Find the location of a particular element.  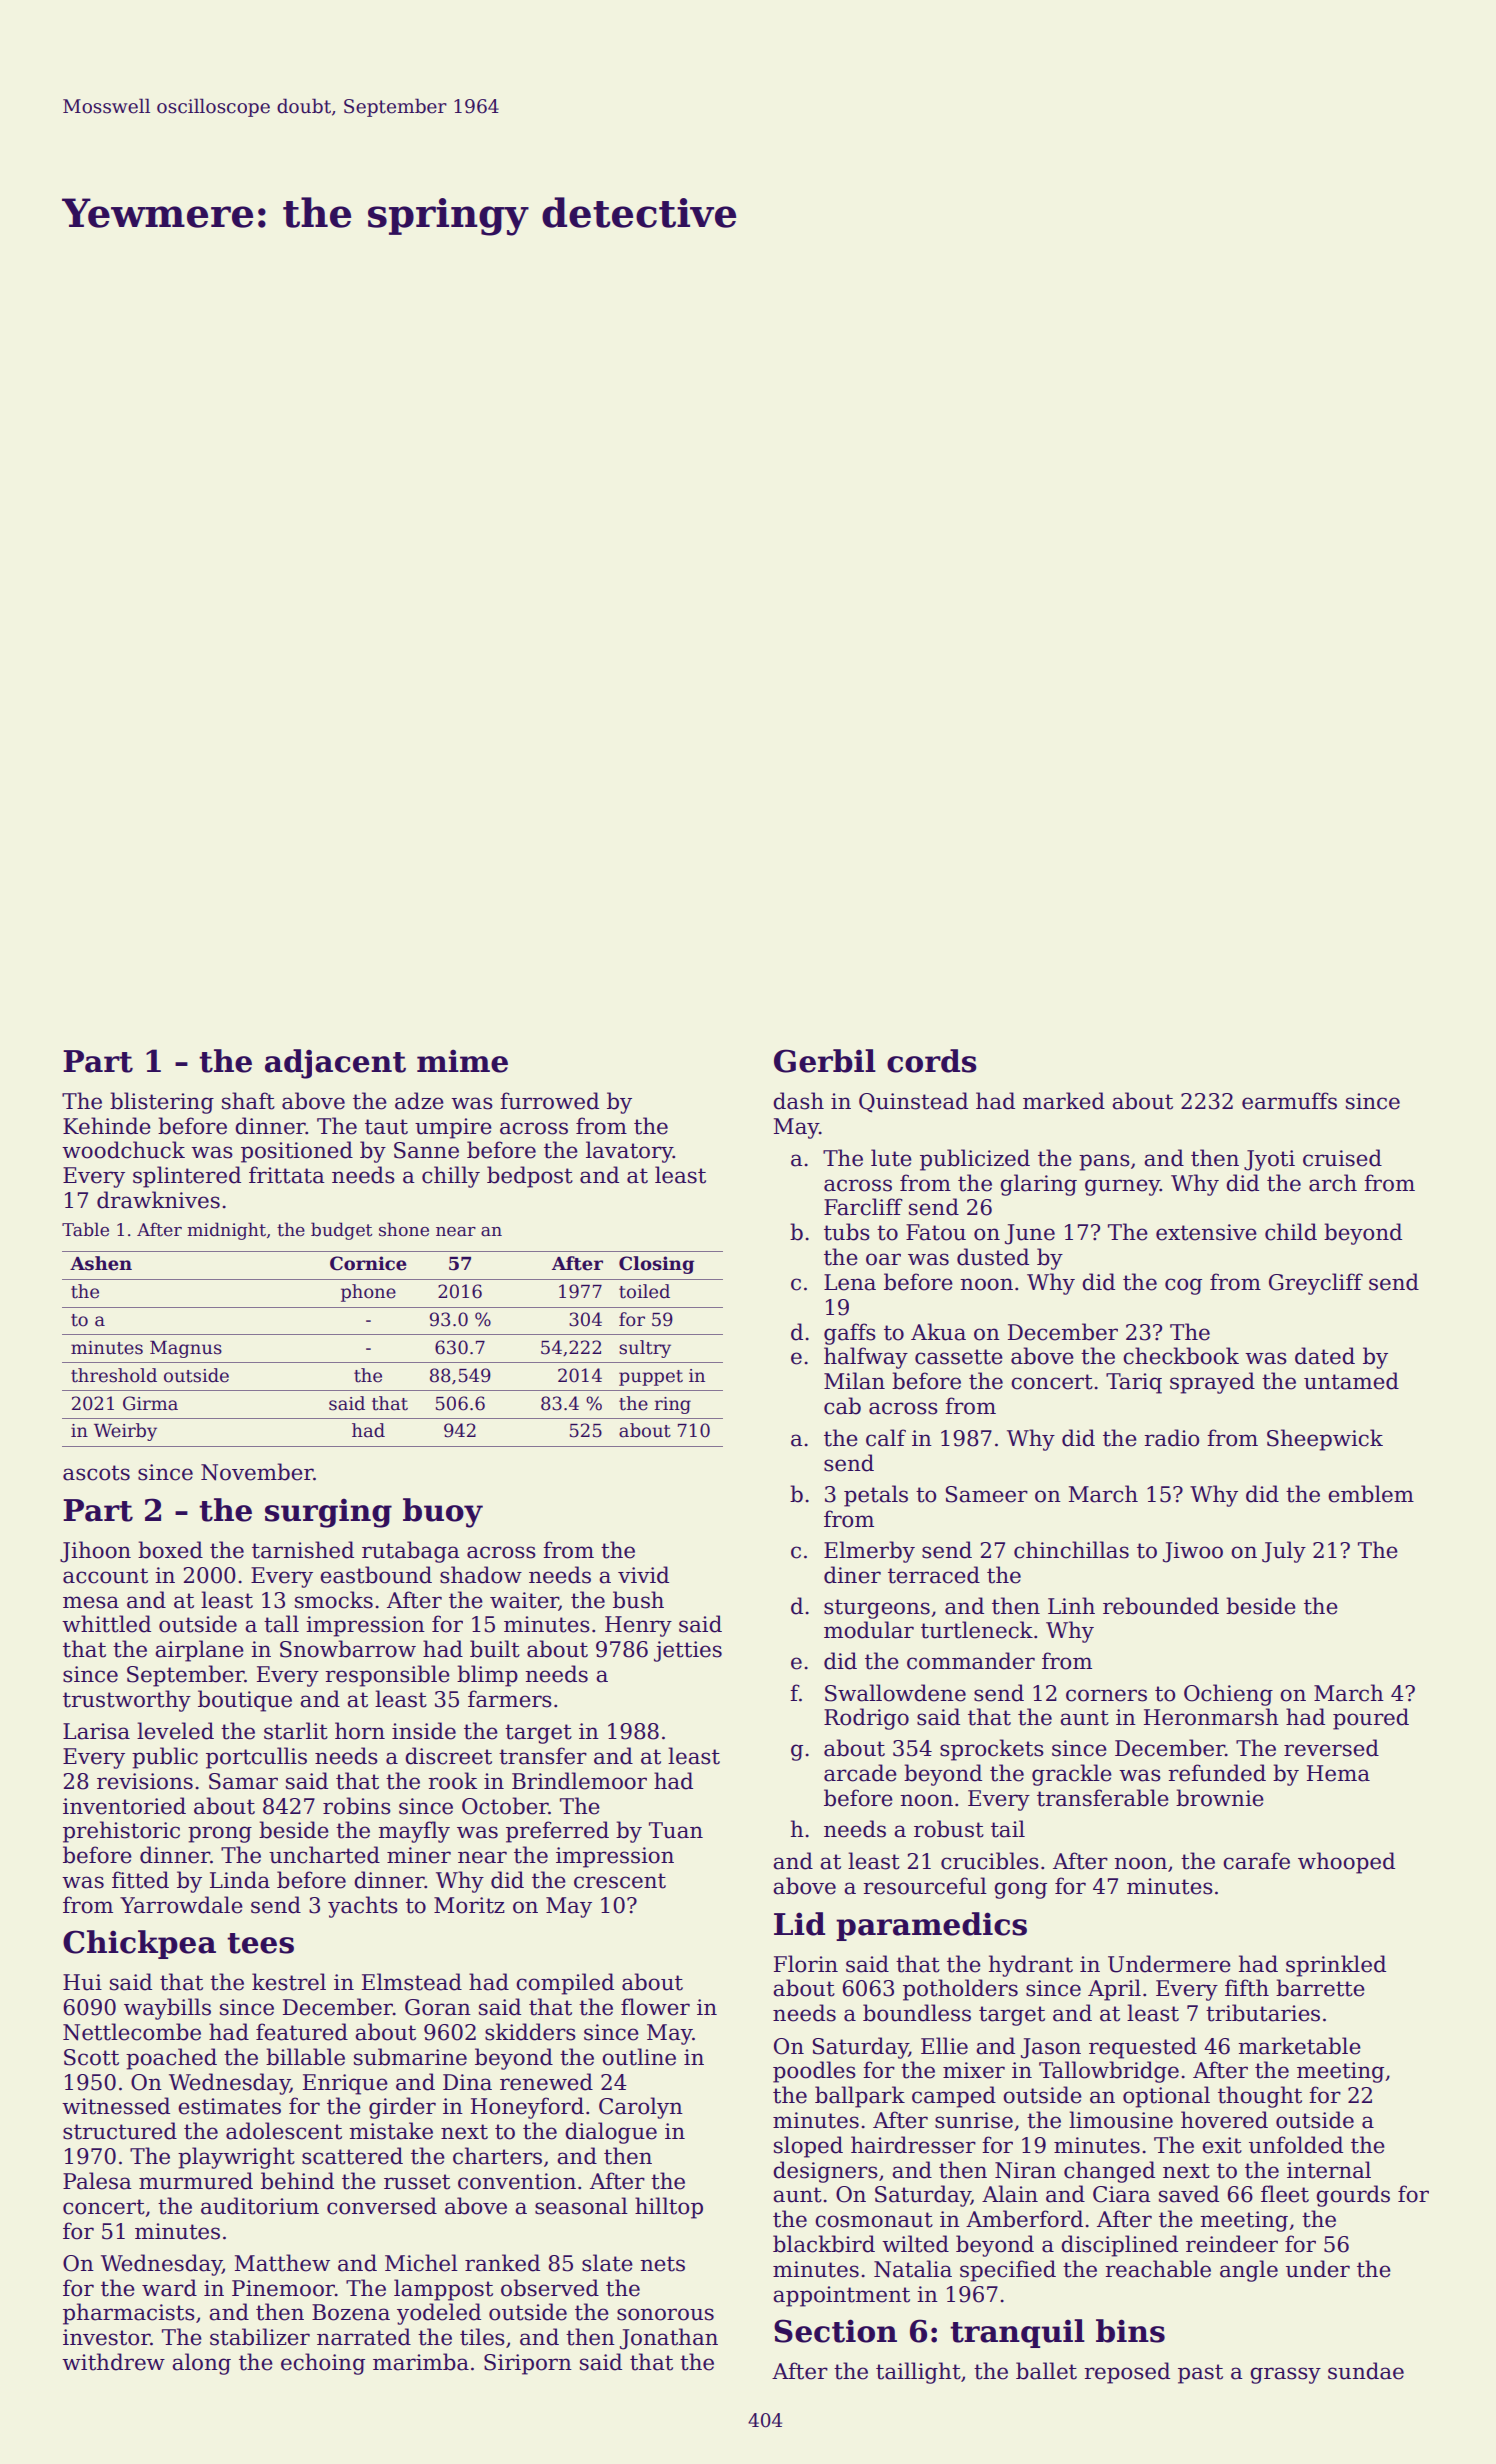

Sheepwick is located at coordinates (1325, 1440).
